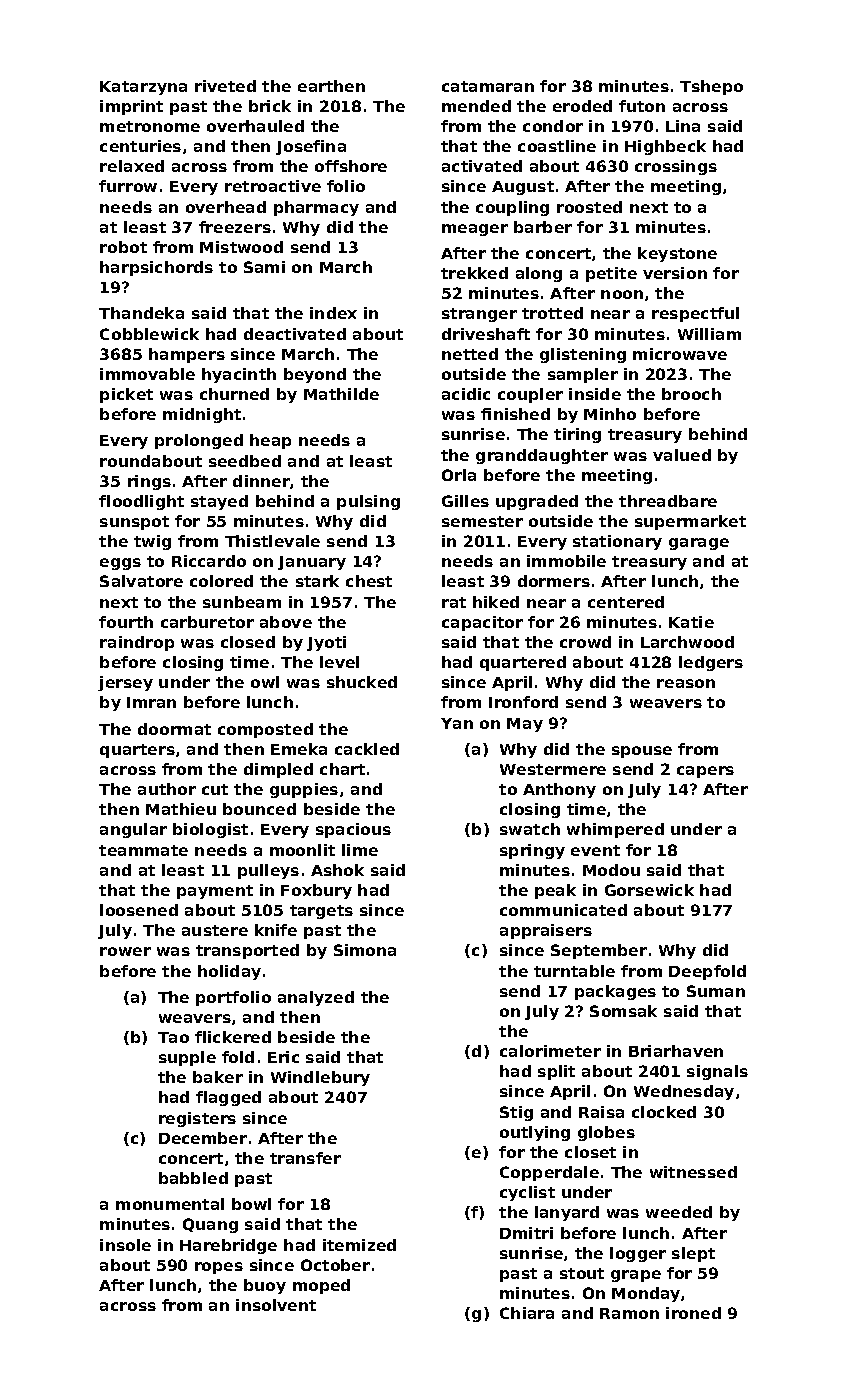 This screenshot has width=849, height=1400. What do you see at coordinates (690, 522) in the screenshot?
I see `supermarket` at bounding box center [690, 522].
